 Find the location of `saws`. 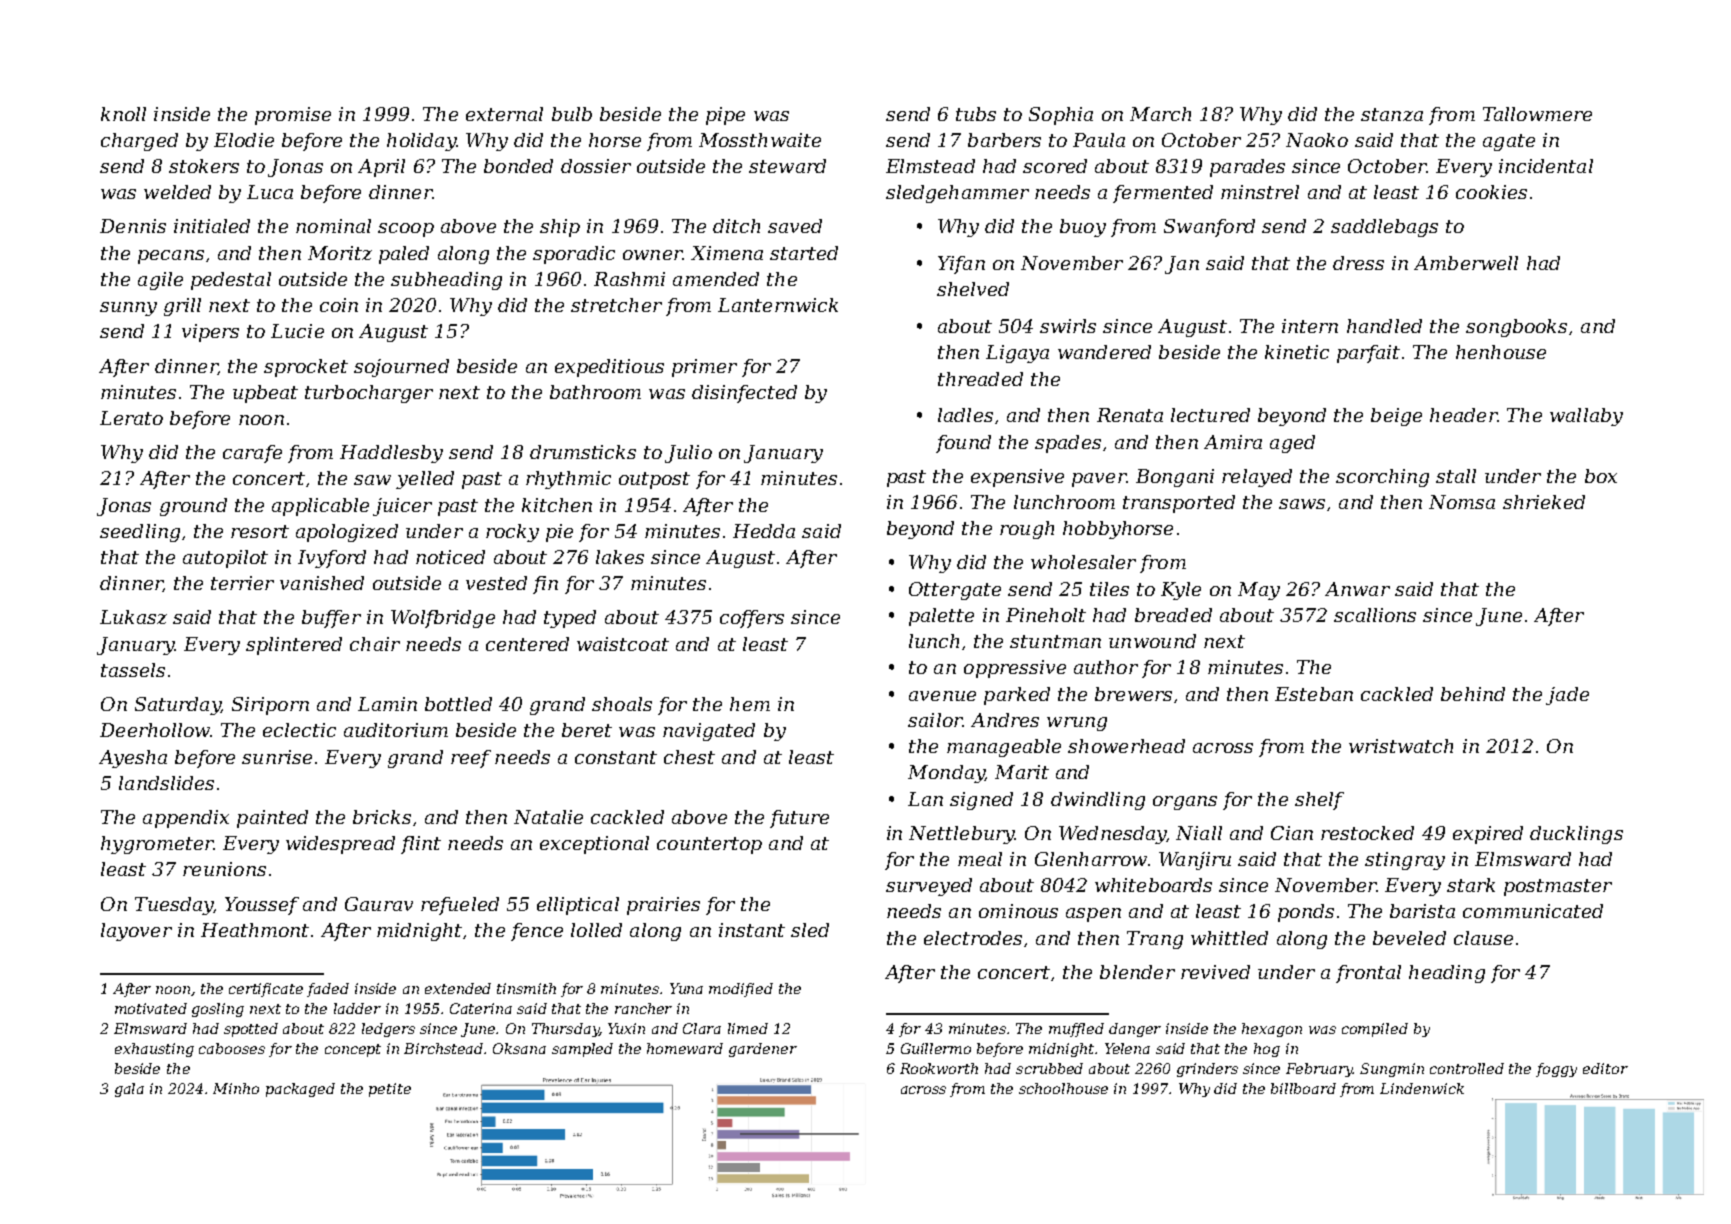

saws is located at coordinates (1302, 504).
